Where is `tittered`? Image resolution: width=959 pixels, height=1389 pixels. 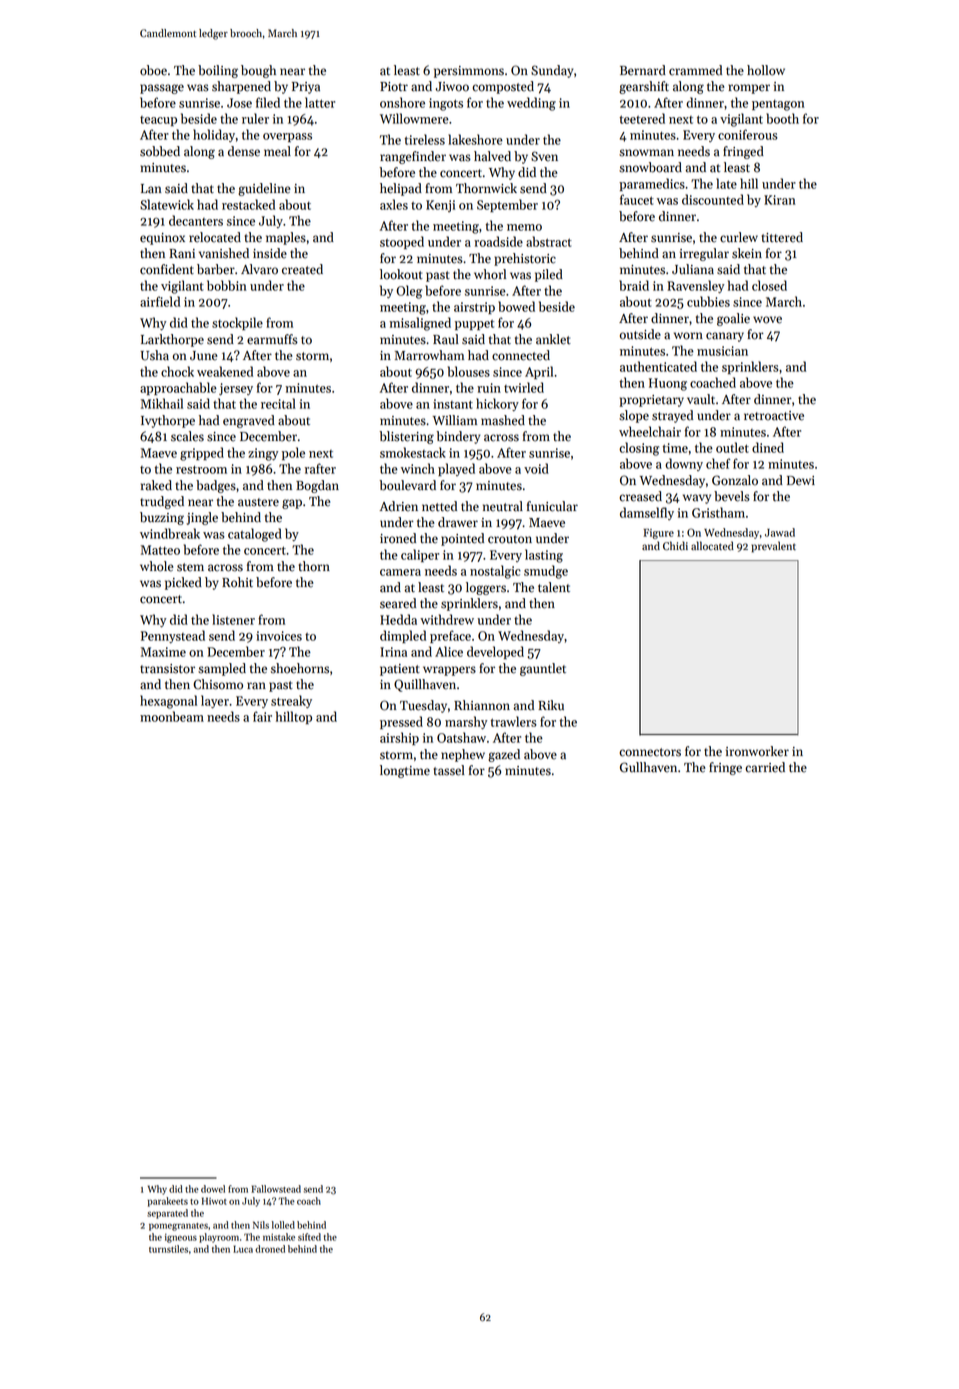 tittered is located at coordinates (782, 237).
